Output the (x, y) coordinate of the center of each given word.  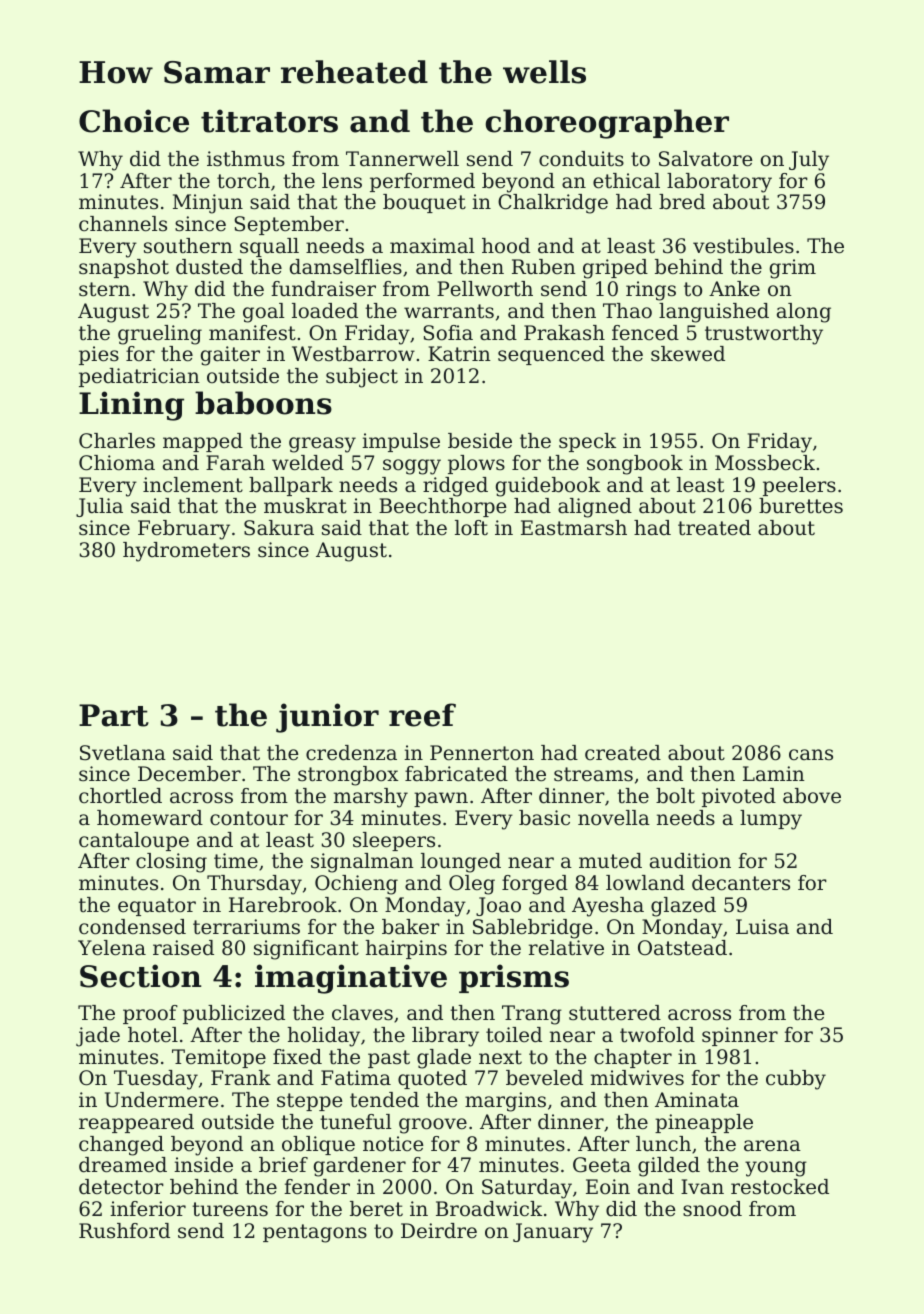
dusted (209, 267)
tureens (230, 1209)
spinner (740, 1036)
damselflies (346, 267)
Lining (131, 406)
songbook (635, 465)
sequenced (551, 355)
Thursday (254, 885)
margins (505, 1102)
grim (793, 269)
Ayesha (608, 907)
